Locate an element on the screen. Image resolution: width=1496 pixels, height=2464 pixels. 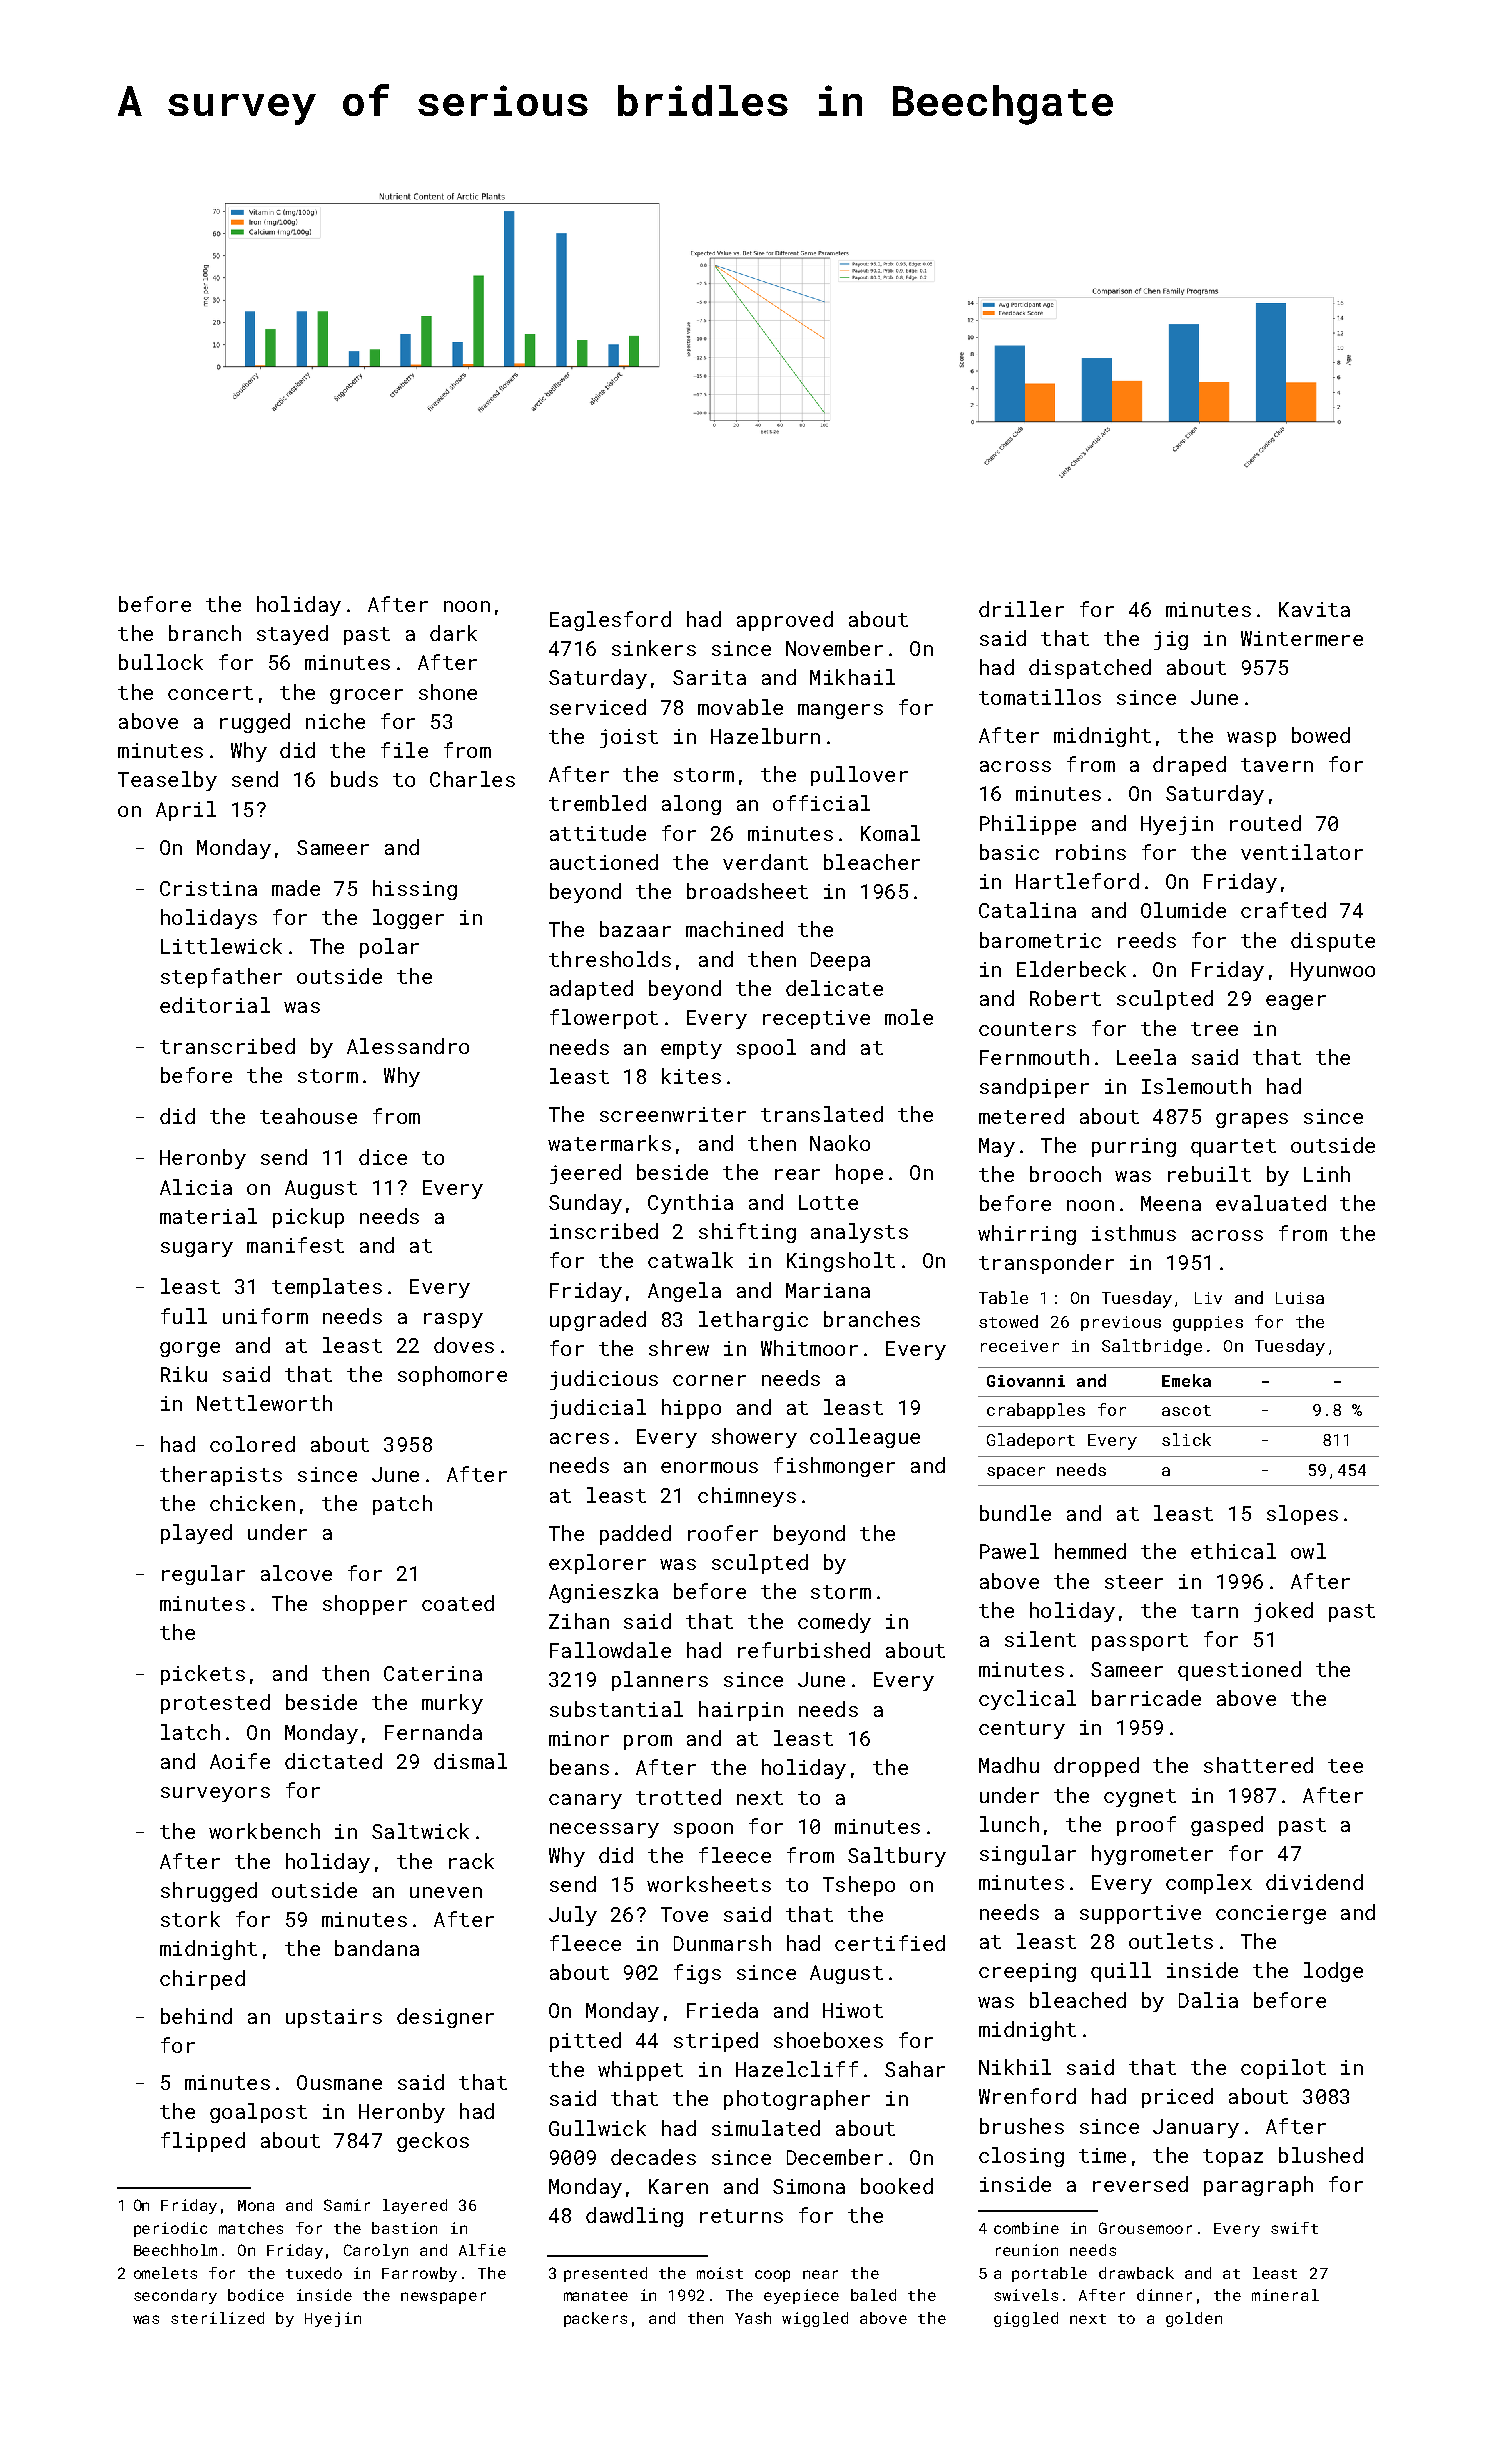
Yash is located at coordinates (753, 2318).
